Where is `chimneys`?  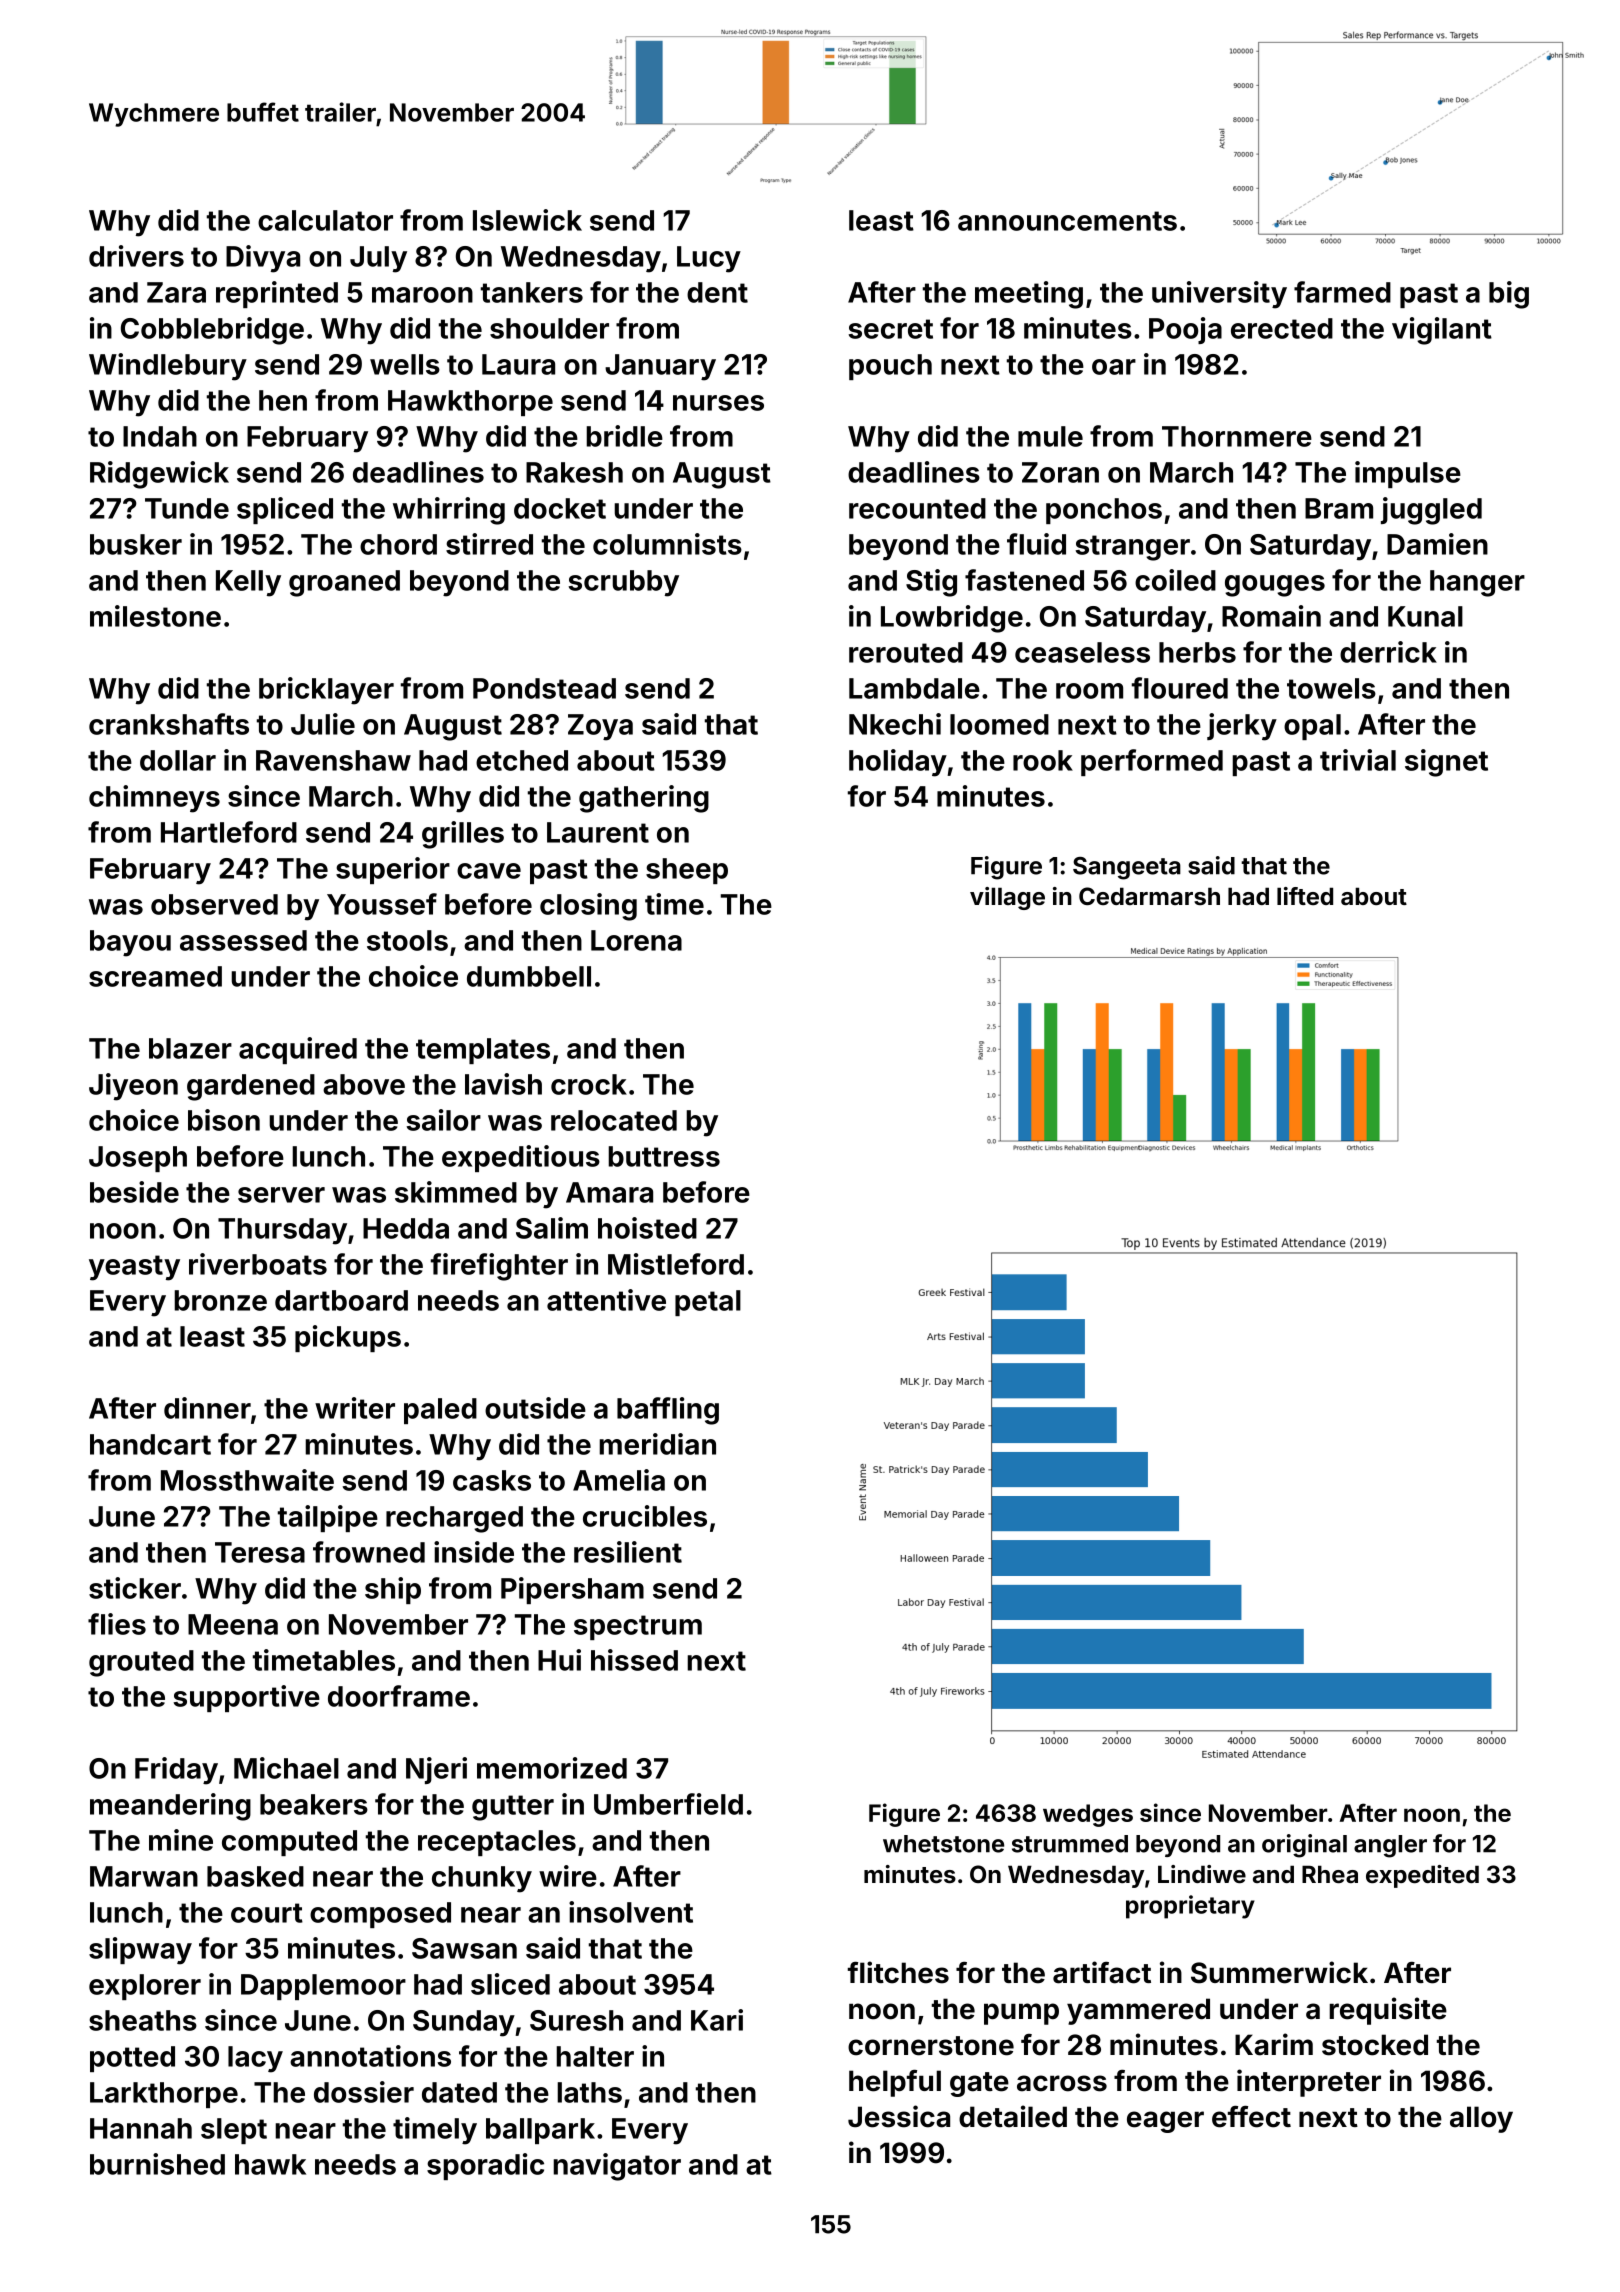 chimneys is located at coordinates (154, 799).
